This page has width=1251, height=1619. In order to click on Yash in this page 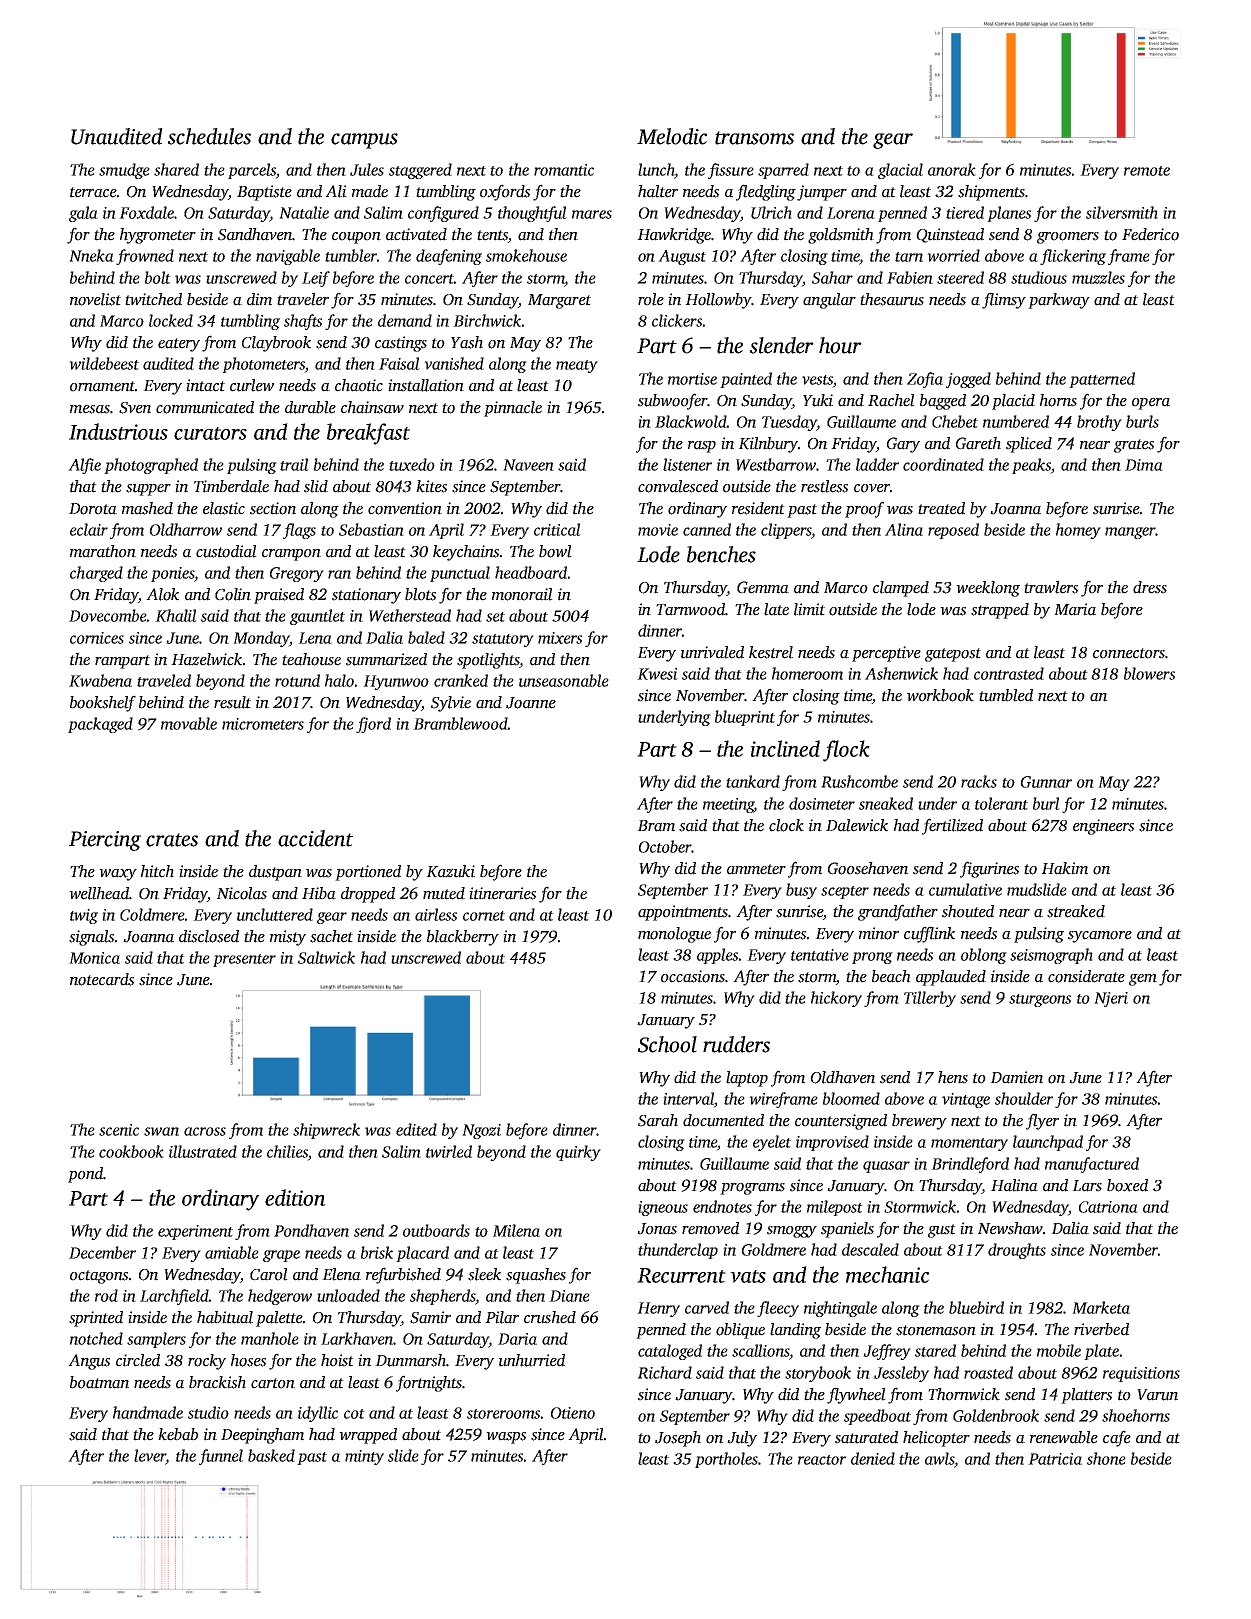, I will do `click(467, 342)`.
